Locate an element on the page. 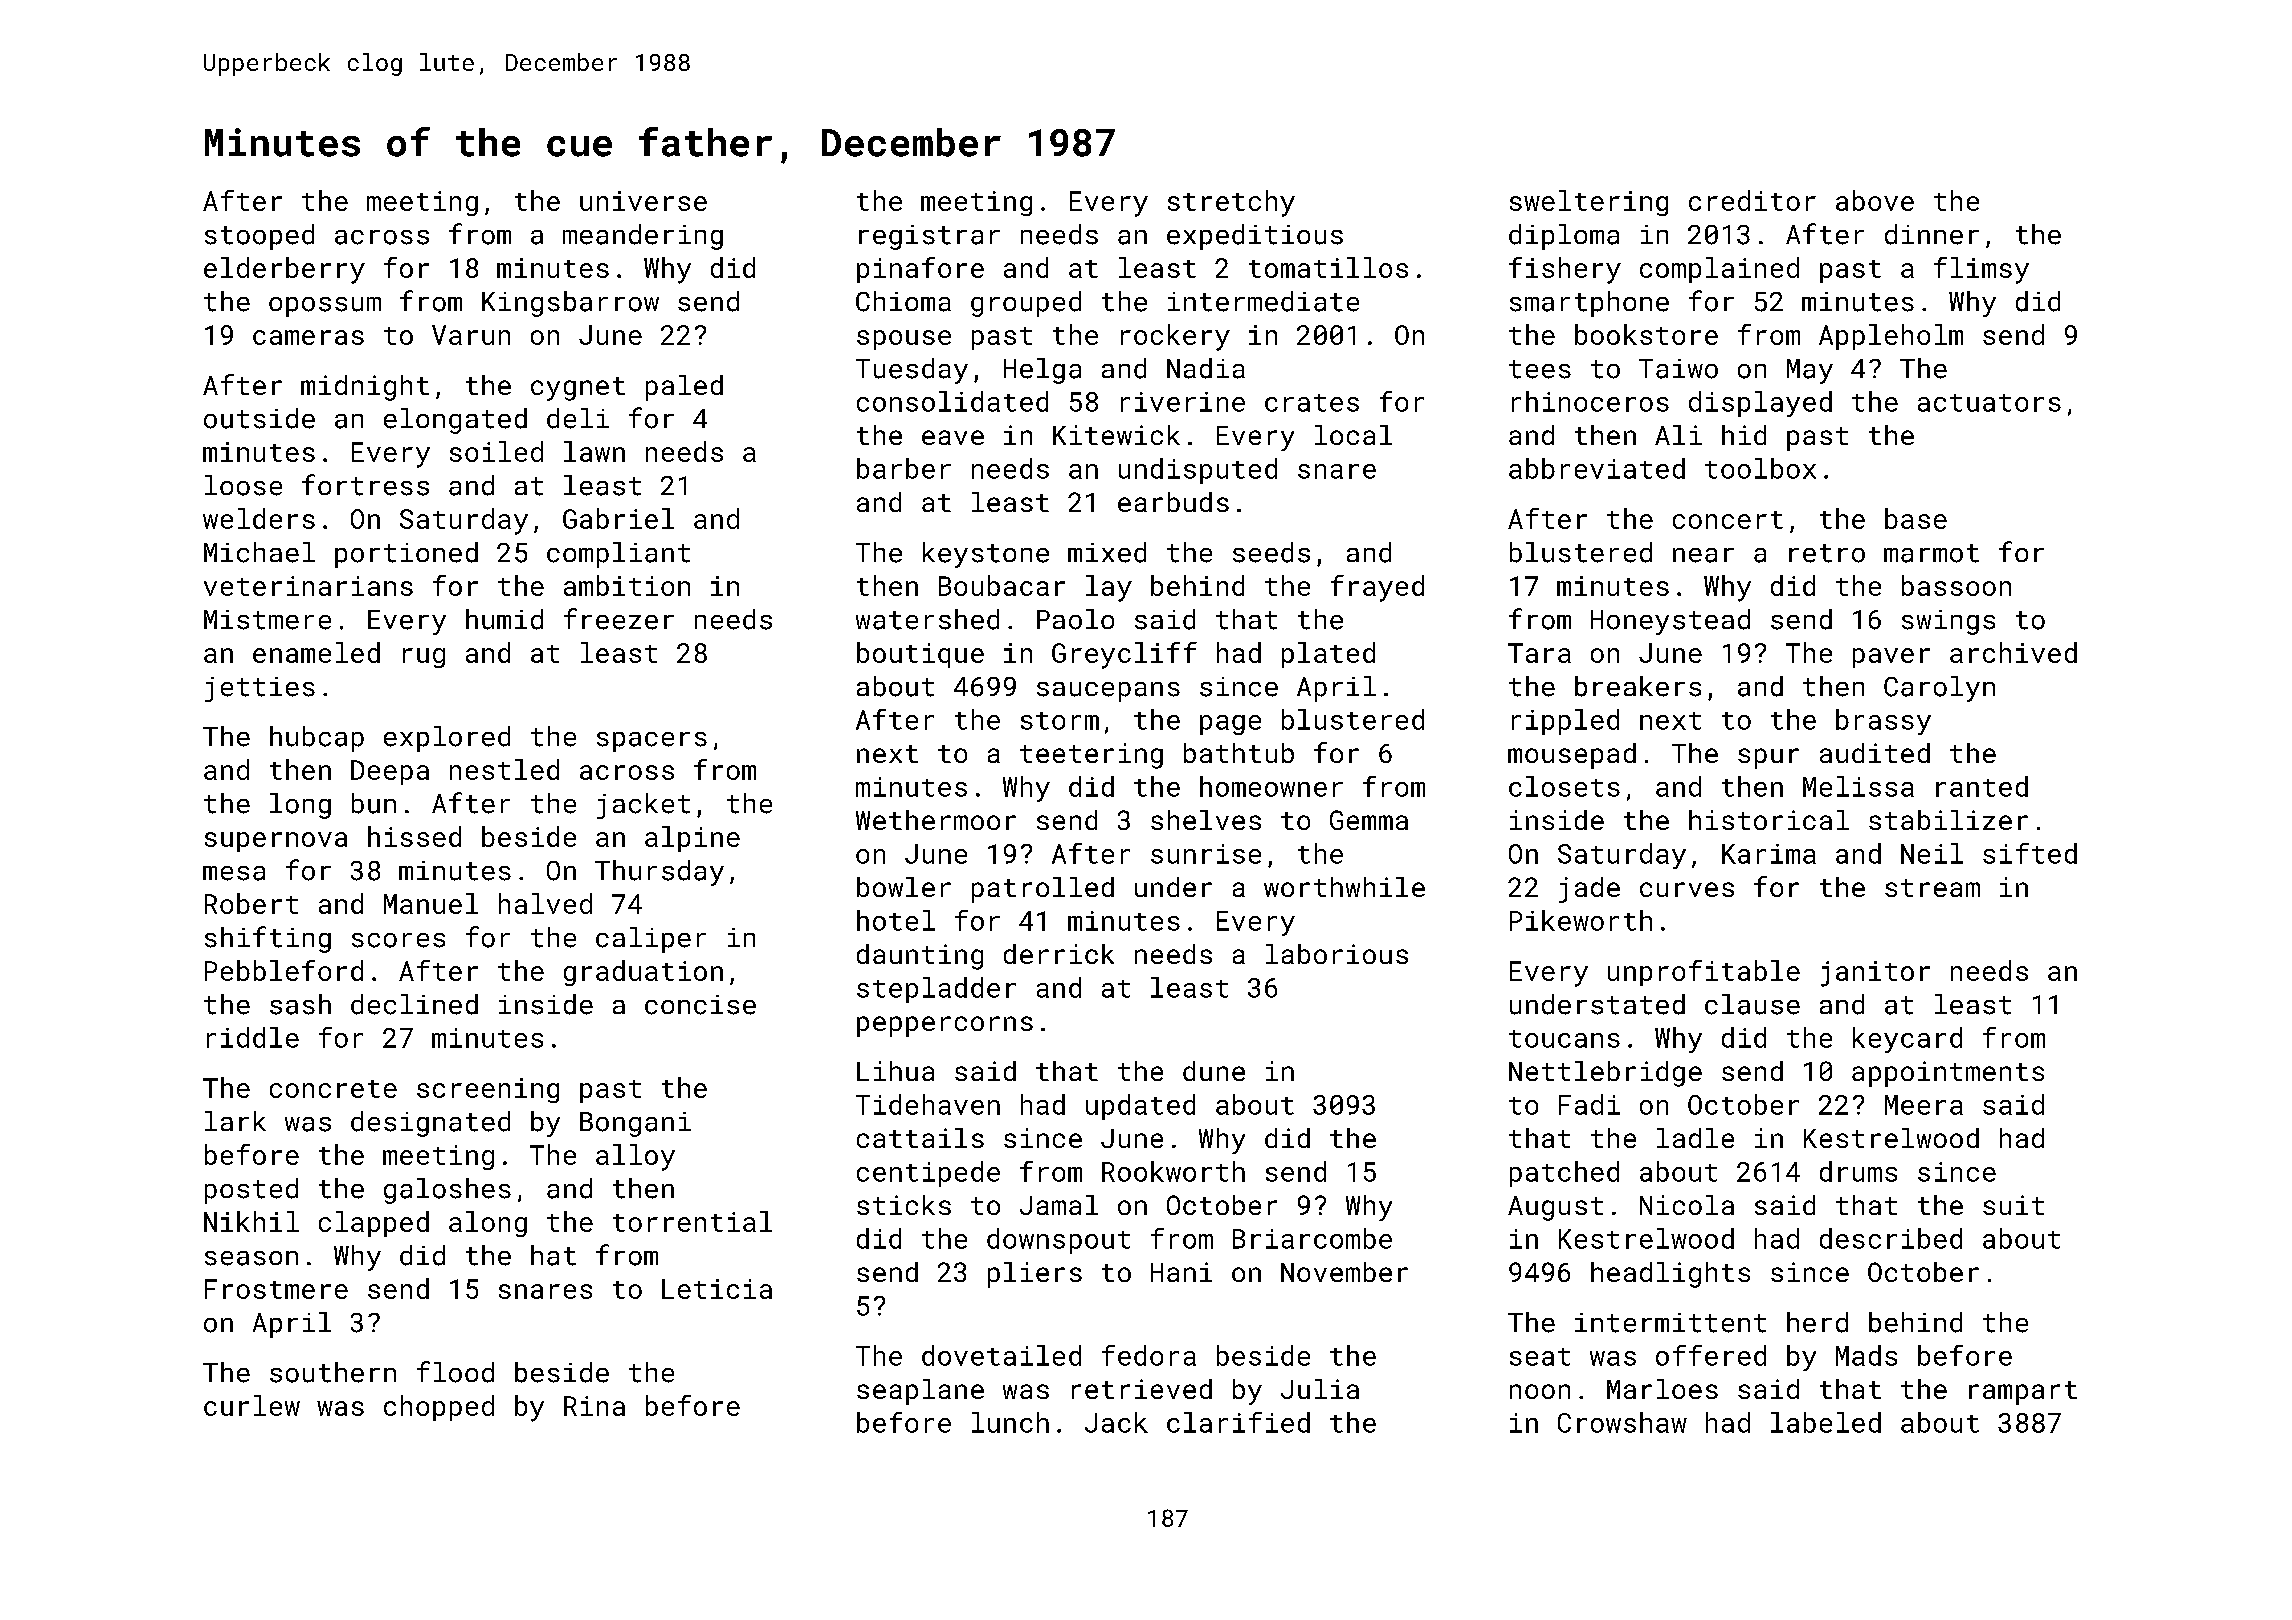 This image has height=1620, width=2292. fortress is located at coordinates (365, 485).
